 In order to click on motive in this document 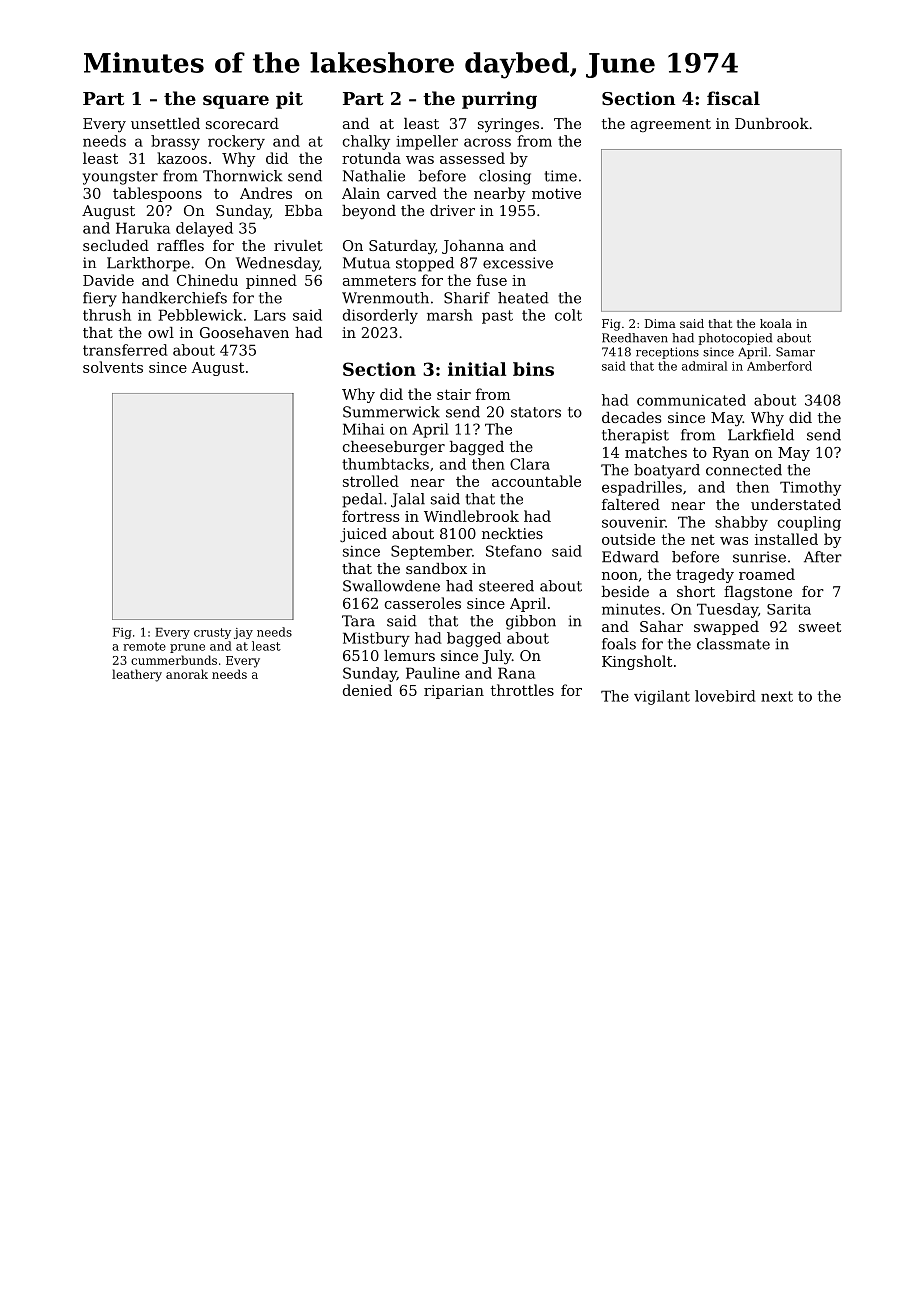, I will do `click(556, 193)`.
